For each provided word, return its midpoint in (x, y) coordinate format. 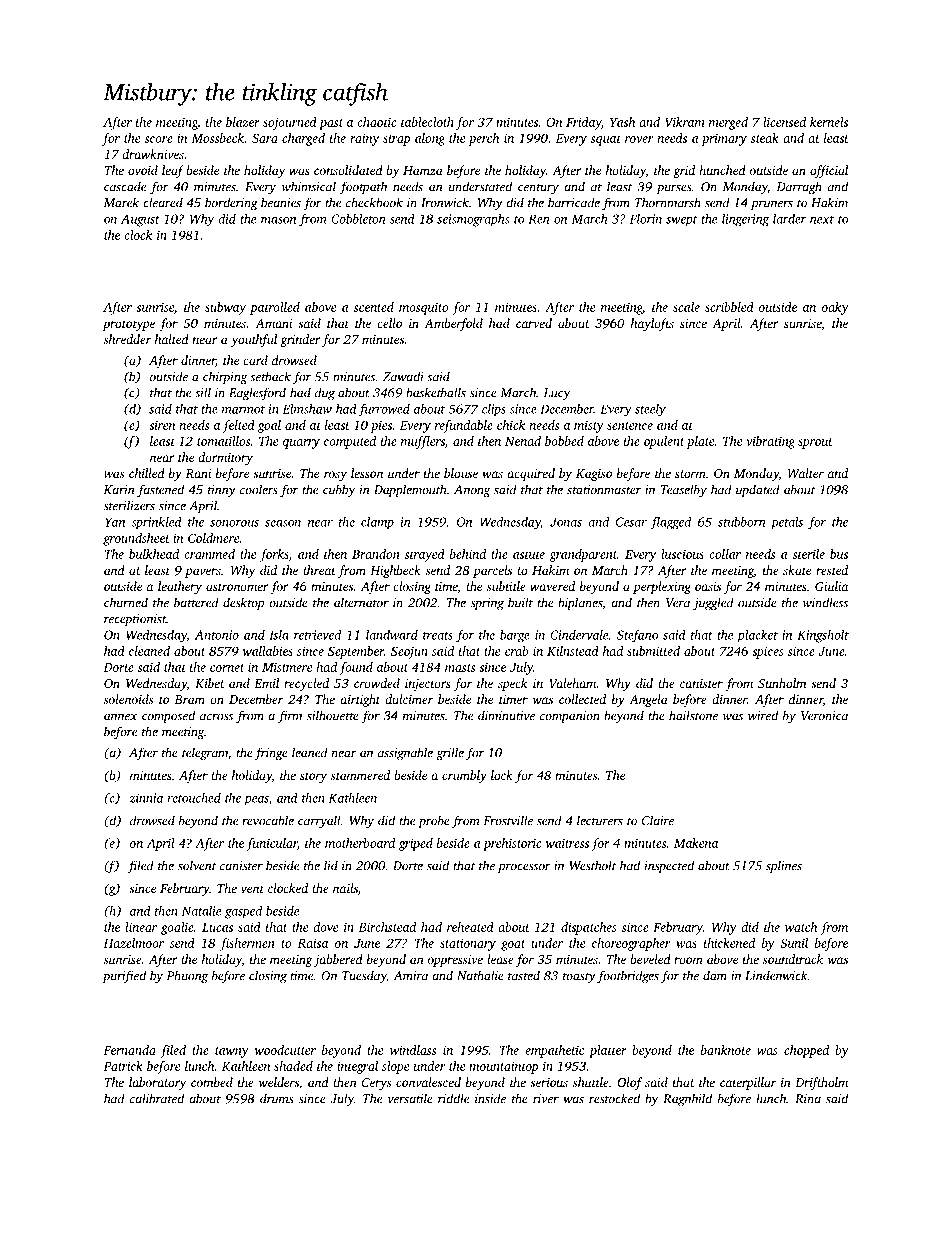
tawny (232, 1052)
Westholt (592, 865)
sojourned (290, 123)
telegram (205, 753)
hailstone (693, 715)
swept (681, 221)
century (538, 189)
